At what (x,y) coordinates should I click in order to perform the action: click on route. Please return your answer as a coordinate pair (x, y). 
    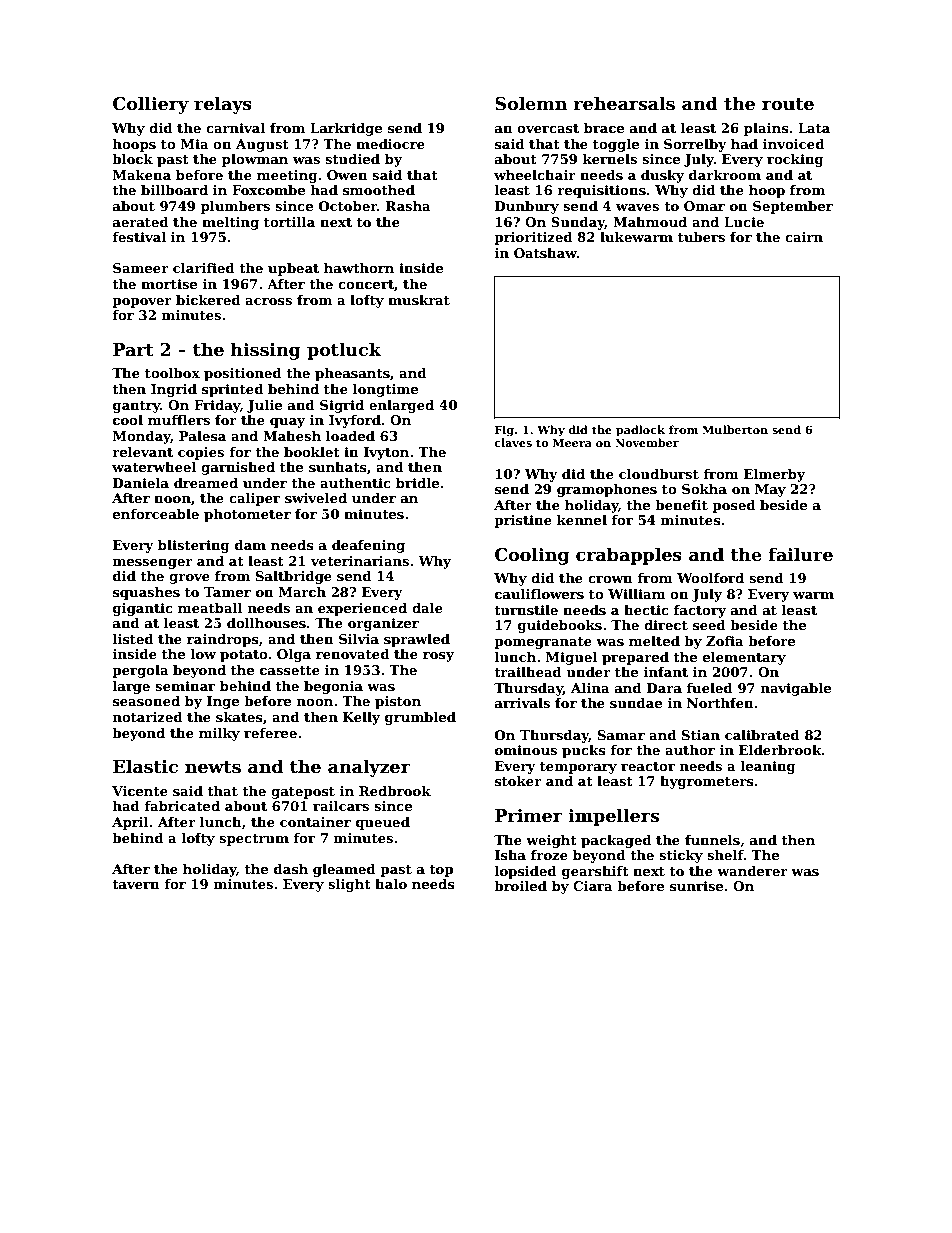
    Looking at the image, I should click on (788, 104).
